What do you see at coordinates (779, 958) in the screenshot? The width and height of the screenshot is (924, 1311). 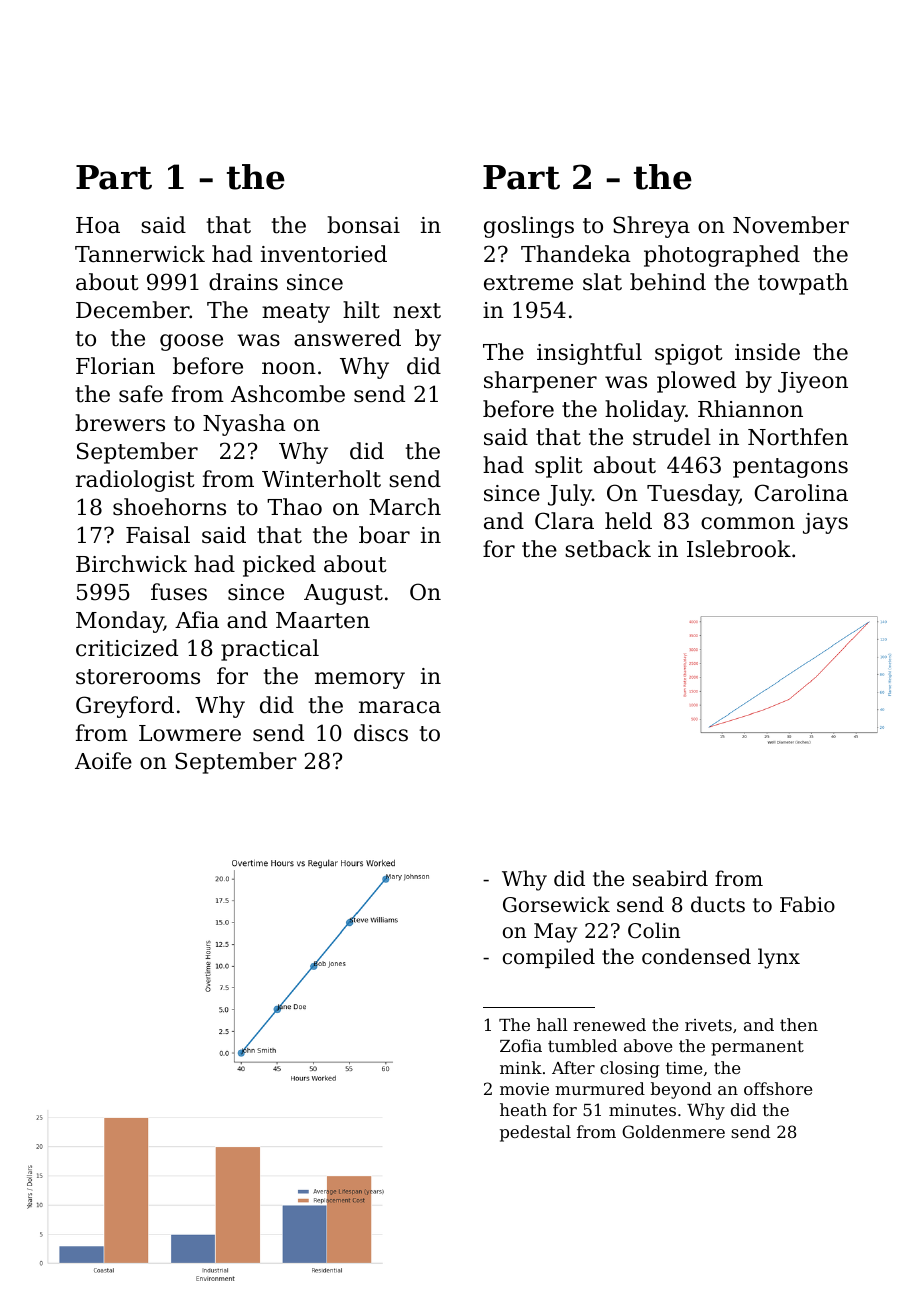 I see `lynx` at bounding box center [779, 958].
